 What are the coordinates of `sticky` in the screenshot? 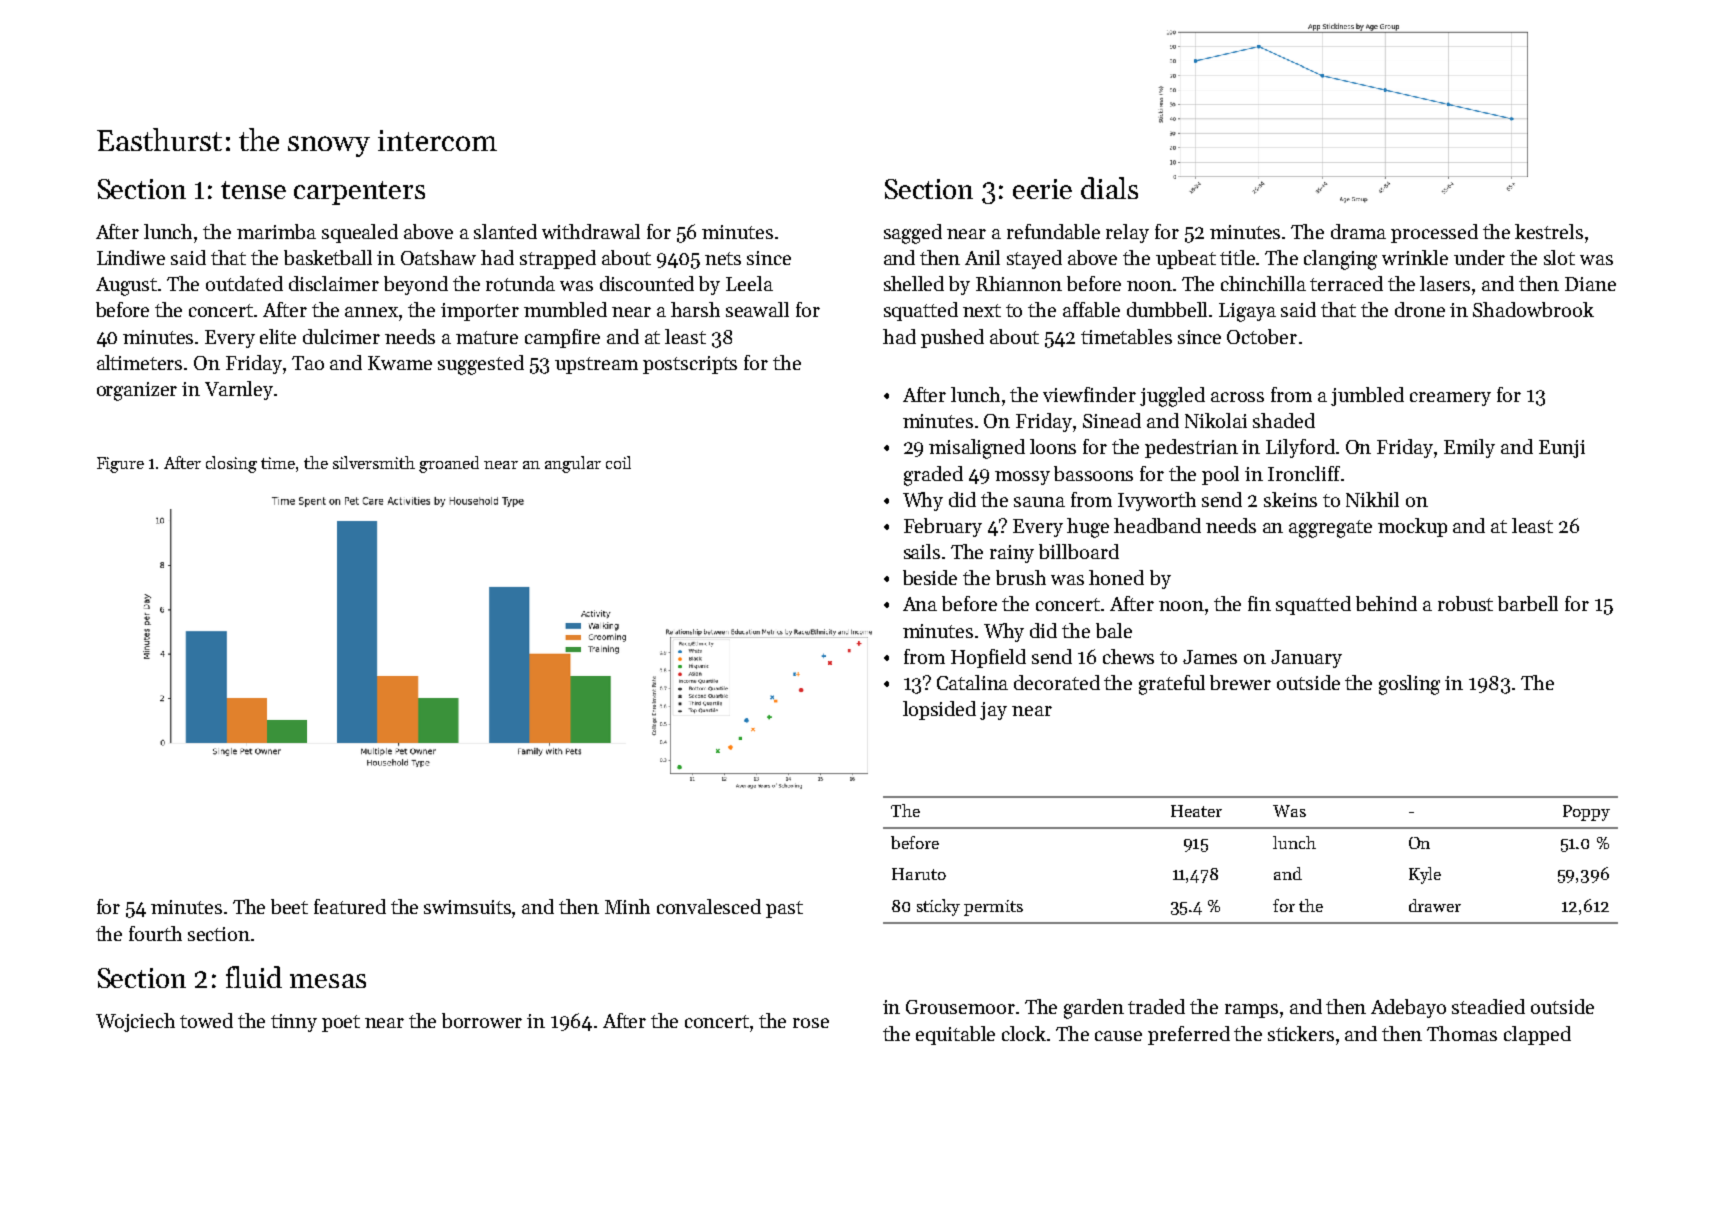 It's located at (938, 907).
